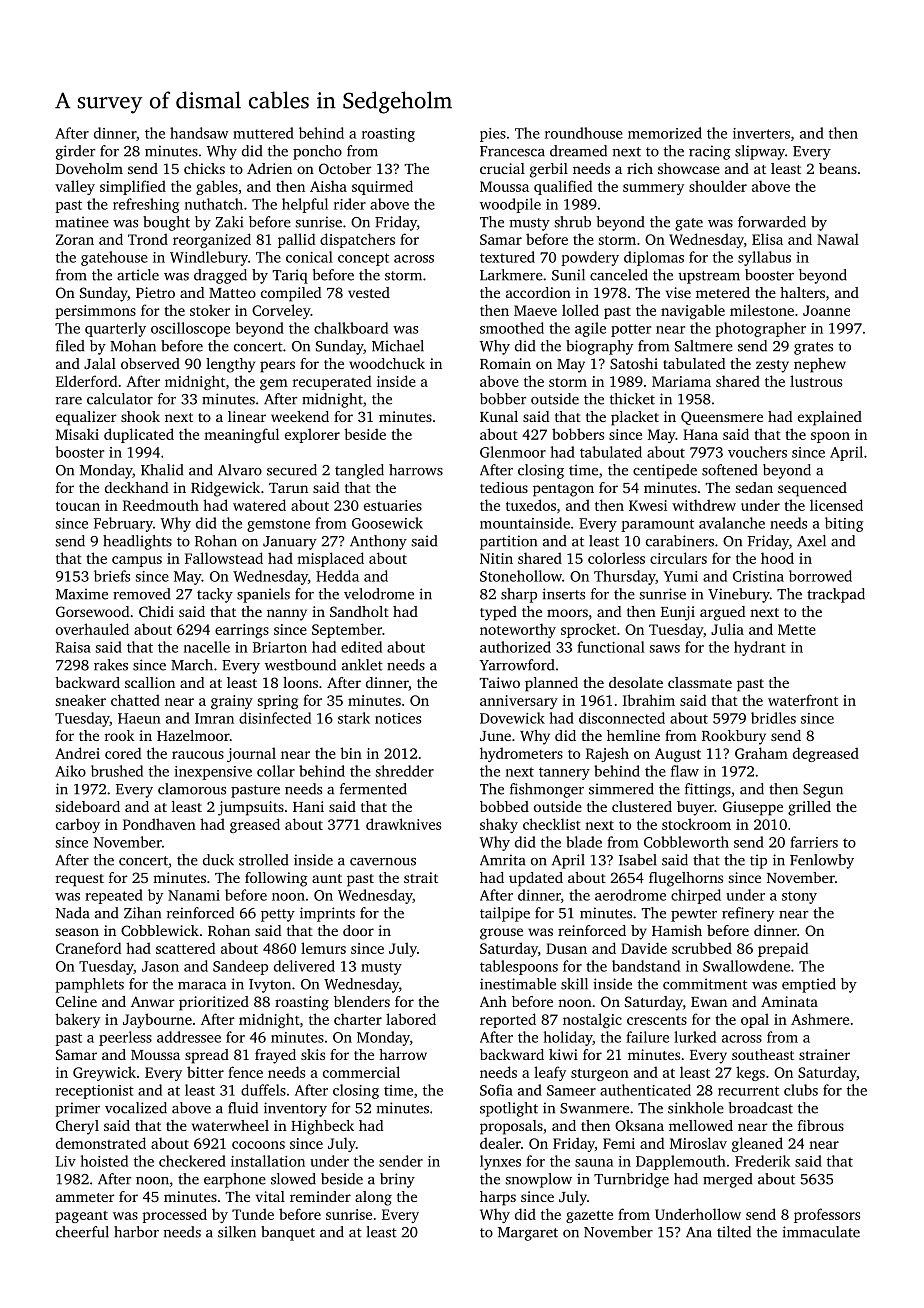  What do you see at coordinates (123, 524) in the screenshot?
I see `February` at bounding box center [123, 524].
